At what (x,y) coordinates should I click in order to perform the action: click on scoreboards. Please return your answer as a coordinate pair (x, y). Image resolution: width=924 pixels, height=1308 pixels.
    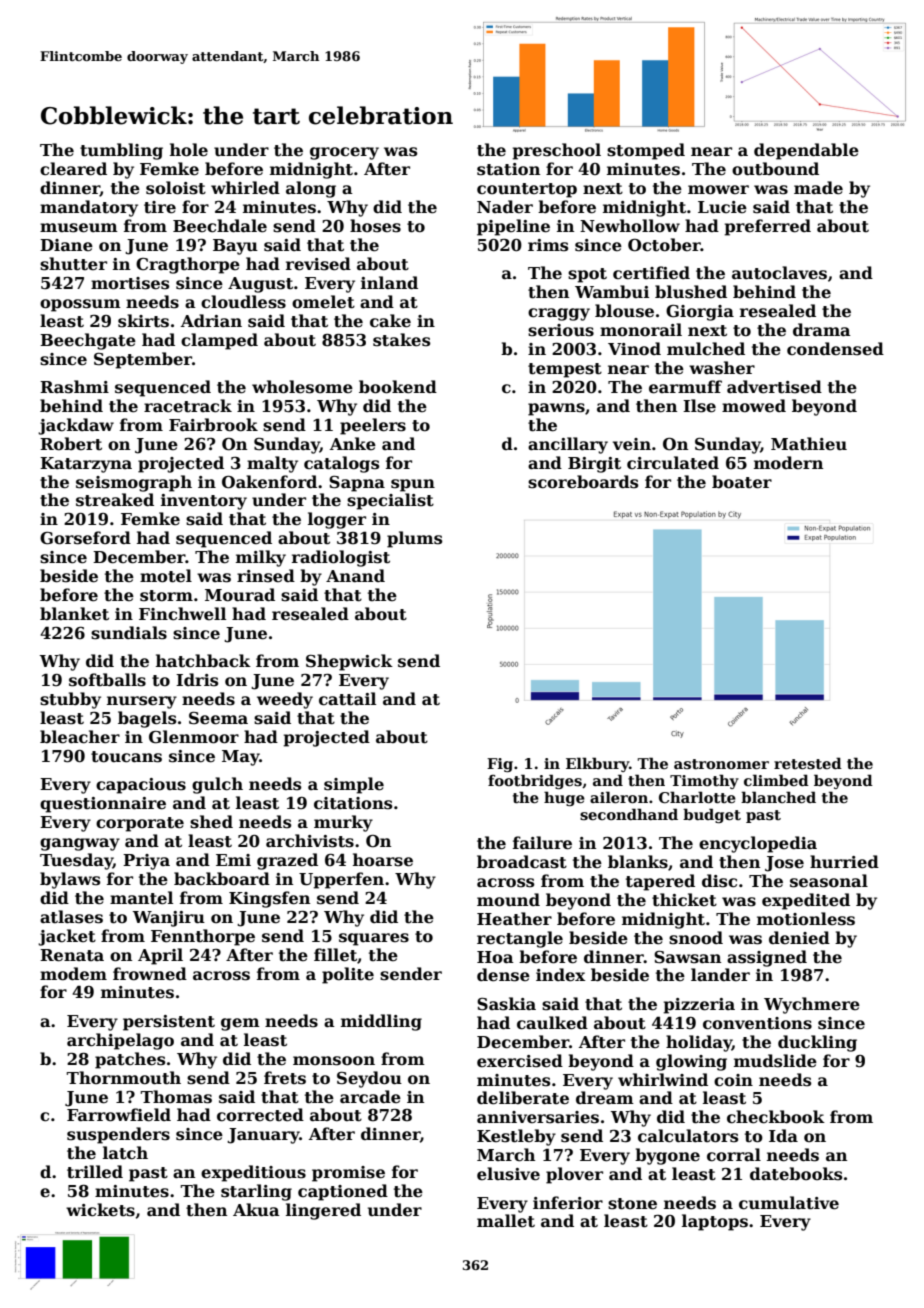
    Looking at the image, I should click on (583, 482).
